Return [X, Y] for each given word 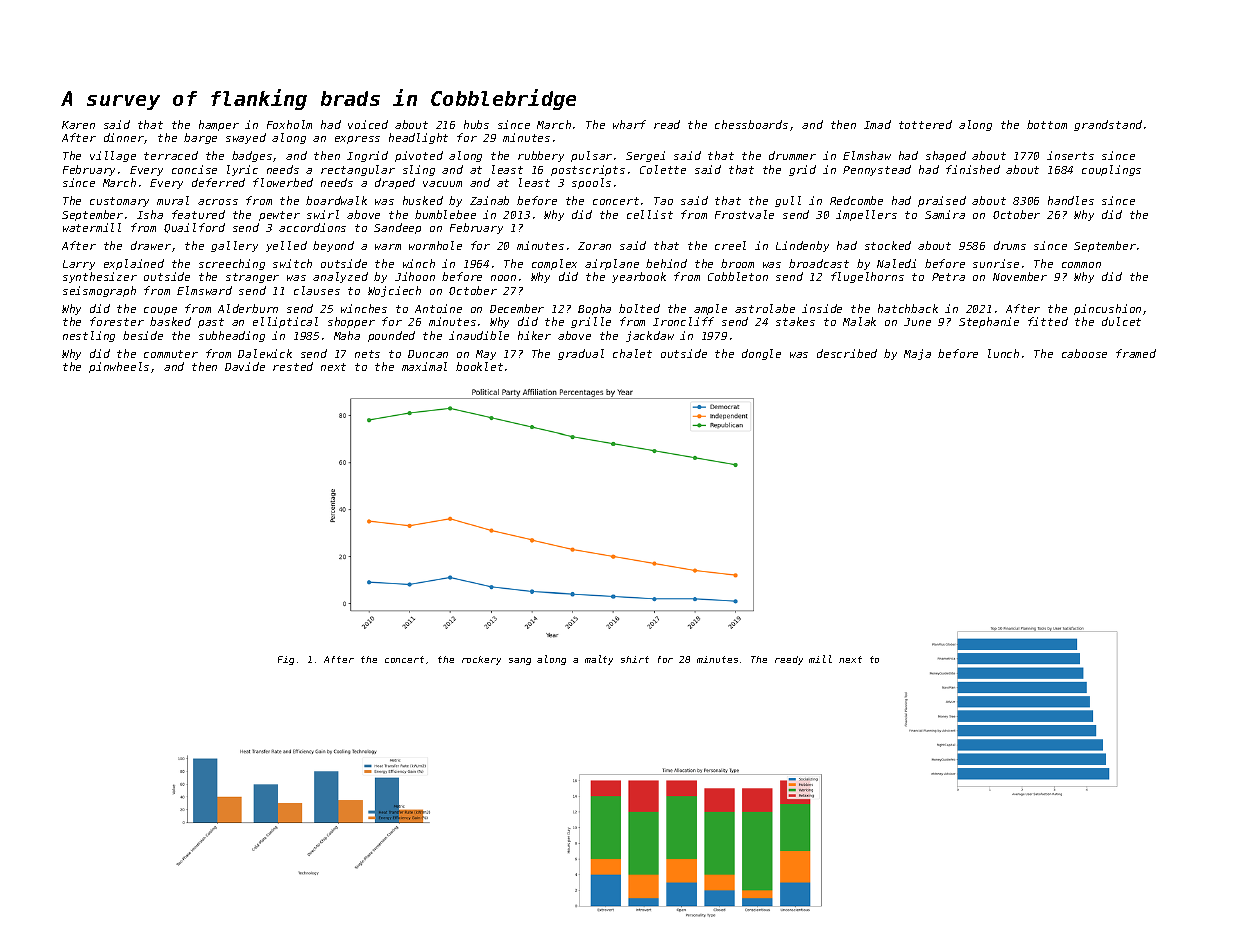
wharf [629, 124]
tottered [925, 124]
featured [198, 214]
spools [591, 183]
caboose [1084, 353]
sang [520, 661]
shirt [635, 659]
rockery [481, 660]
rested [293, 366]
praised [942, 201]
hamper [219, 125]
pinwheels [119, 367]
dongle [761, 354]
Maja [917, 354]
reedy [789, 660]
